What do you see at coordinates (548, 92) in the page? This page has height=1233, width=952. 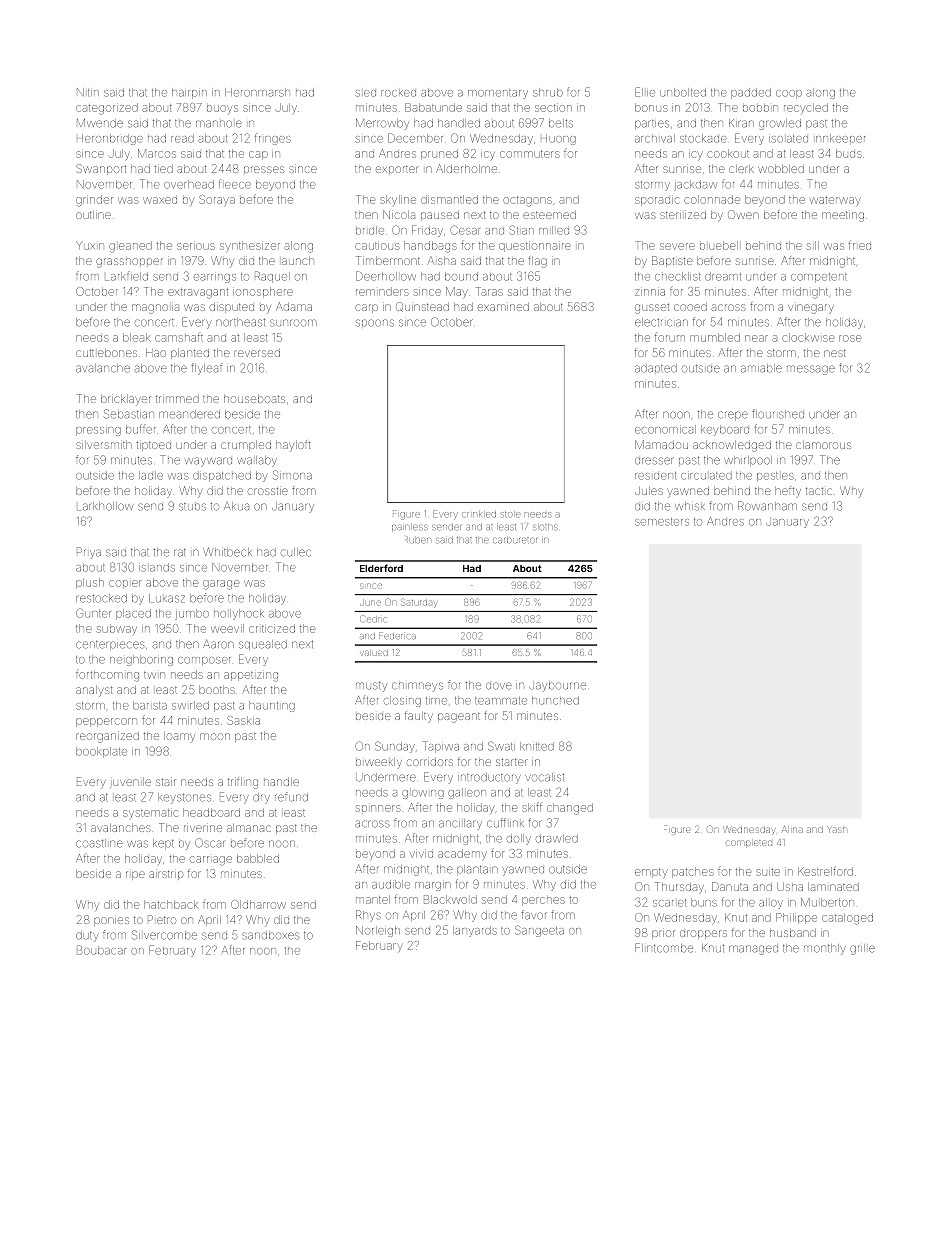 I see `shrub` at bounding box center [548, 92].
